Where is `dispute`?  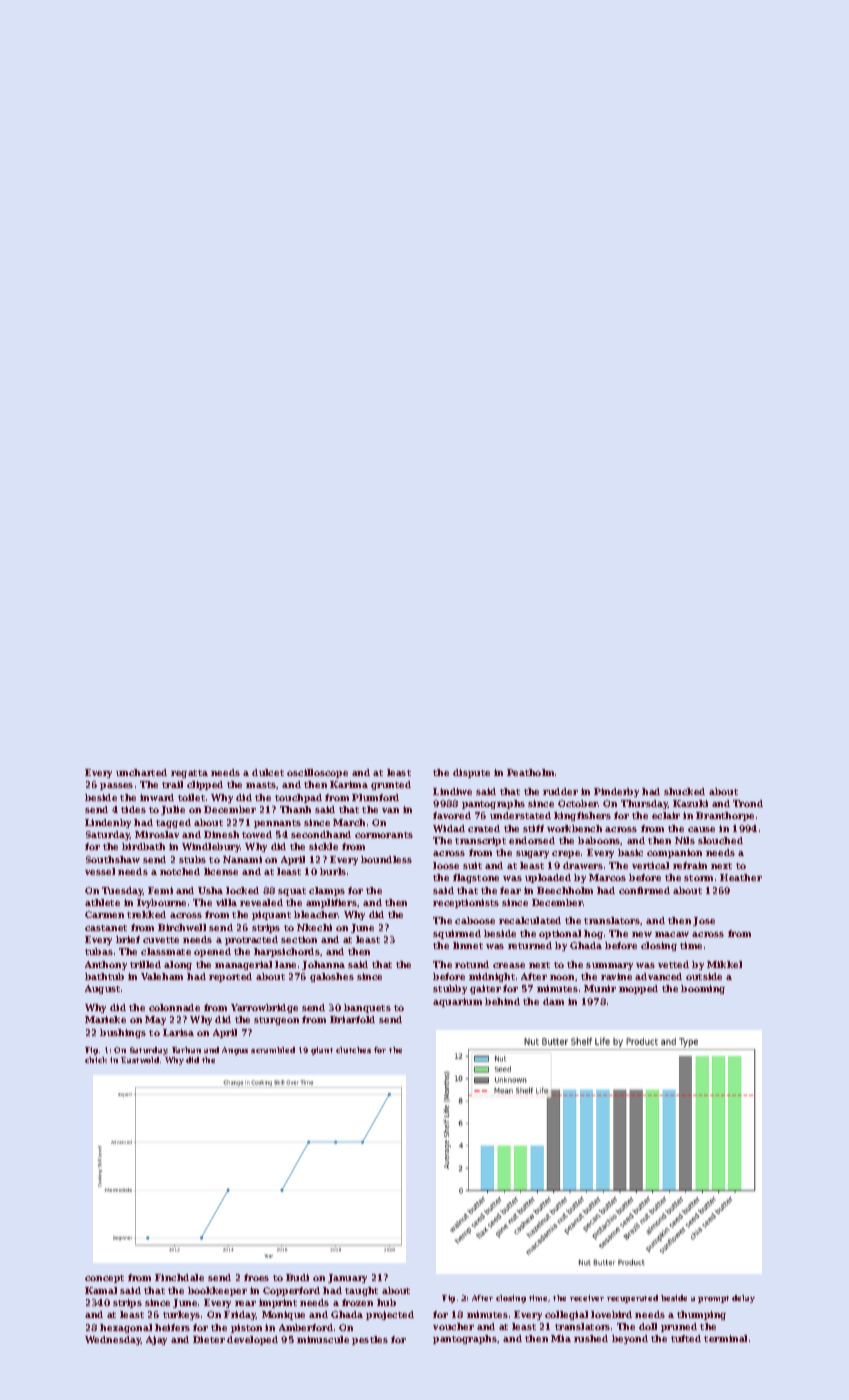 dispute is located at coordinates (471, 773).
